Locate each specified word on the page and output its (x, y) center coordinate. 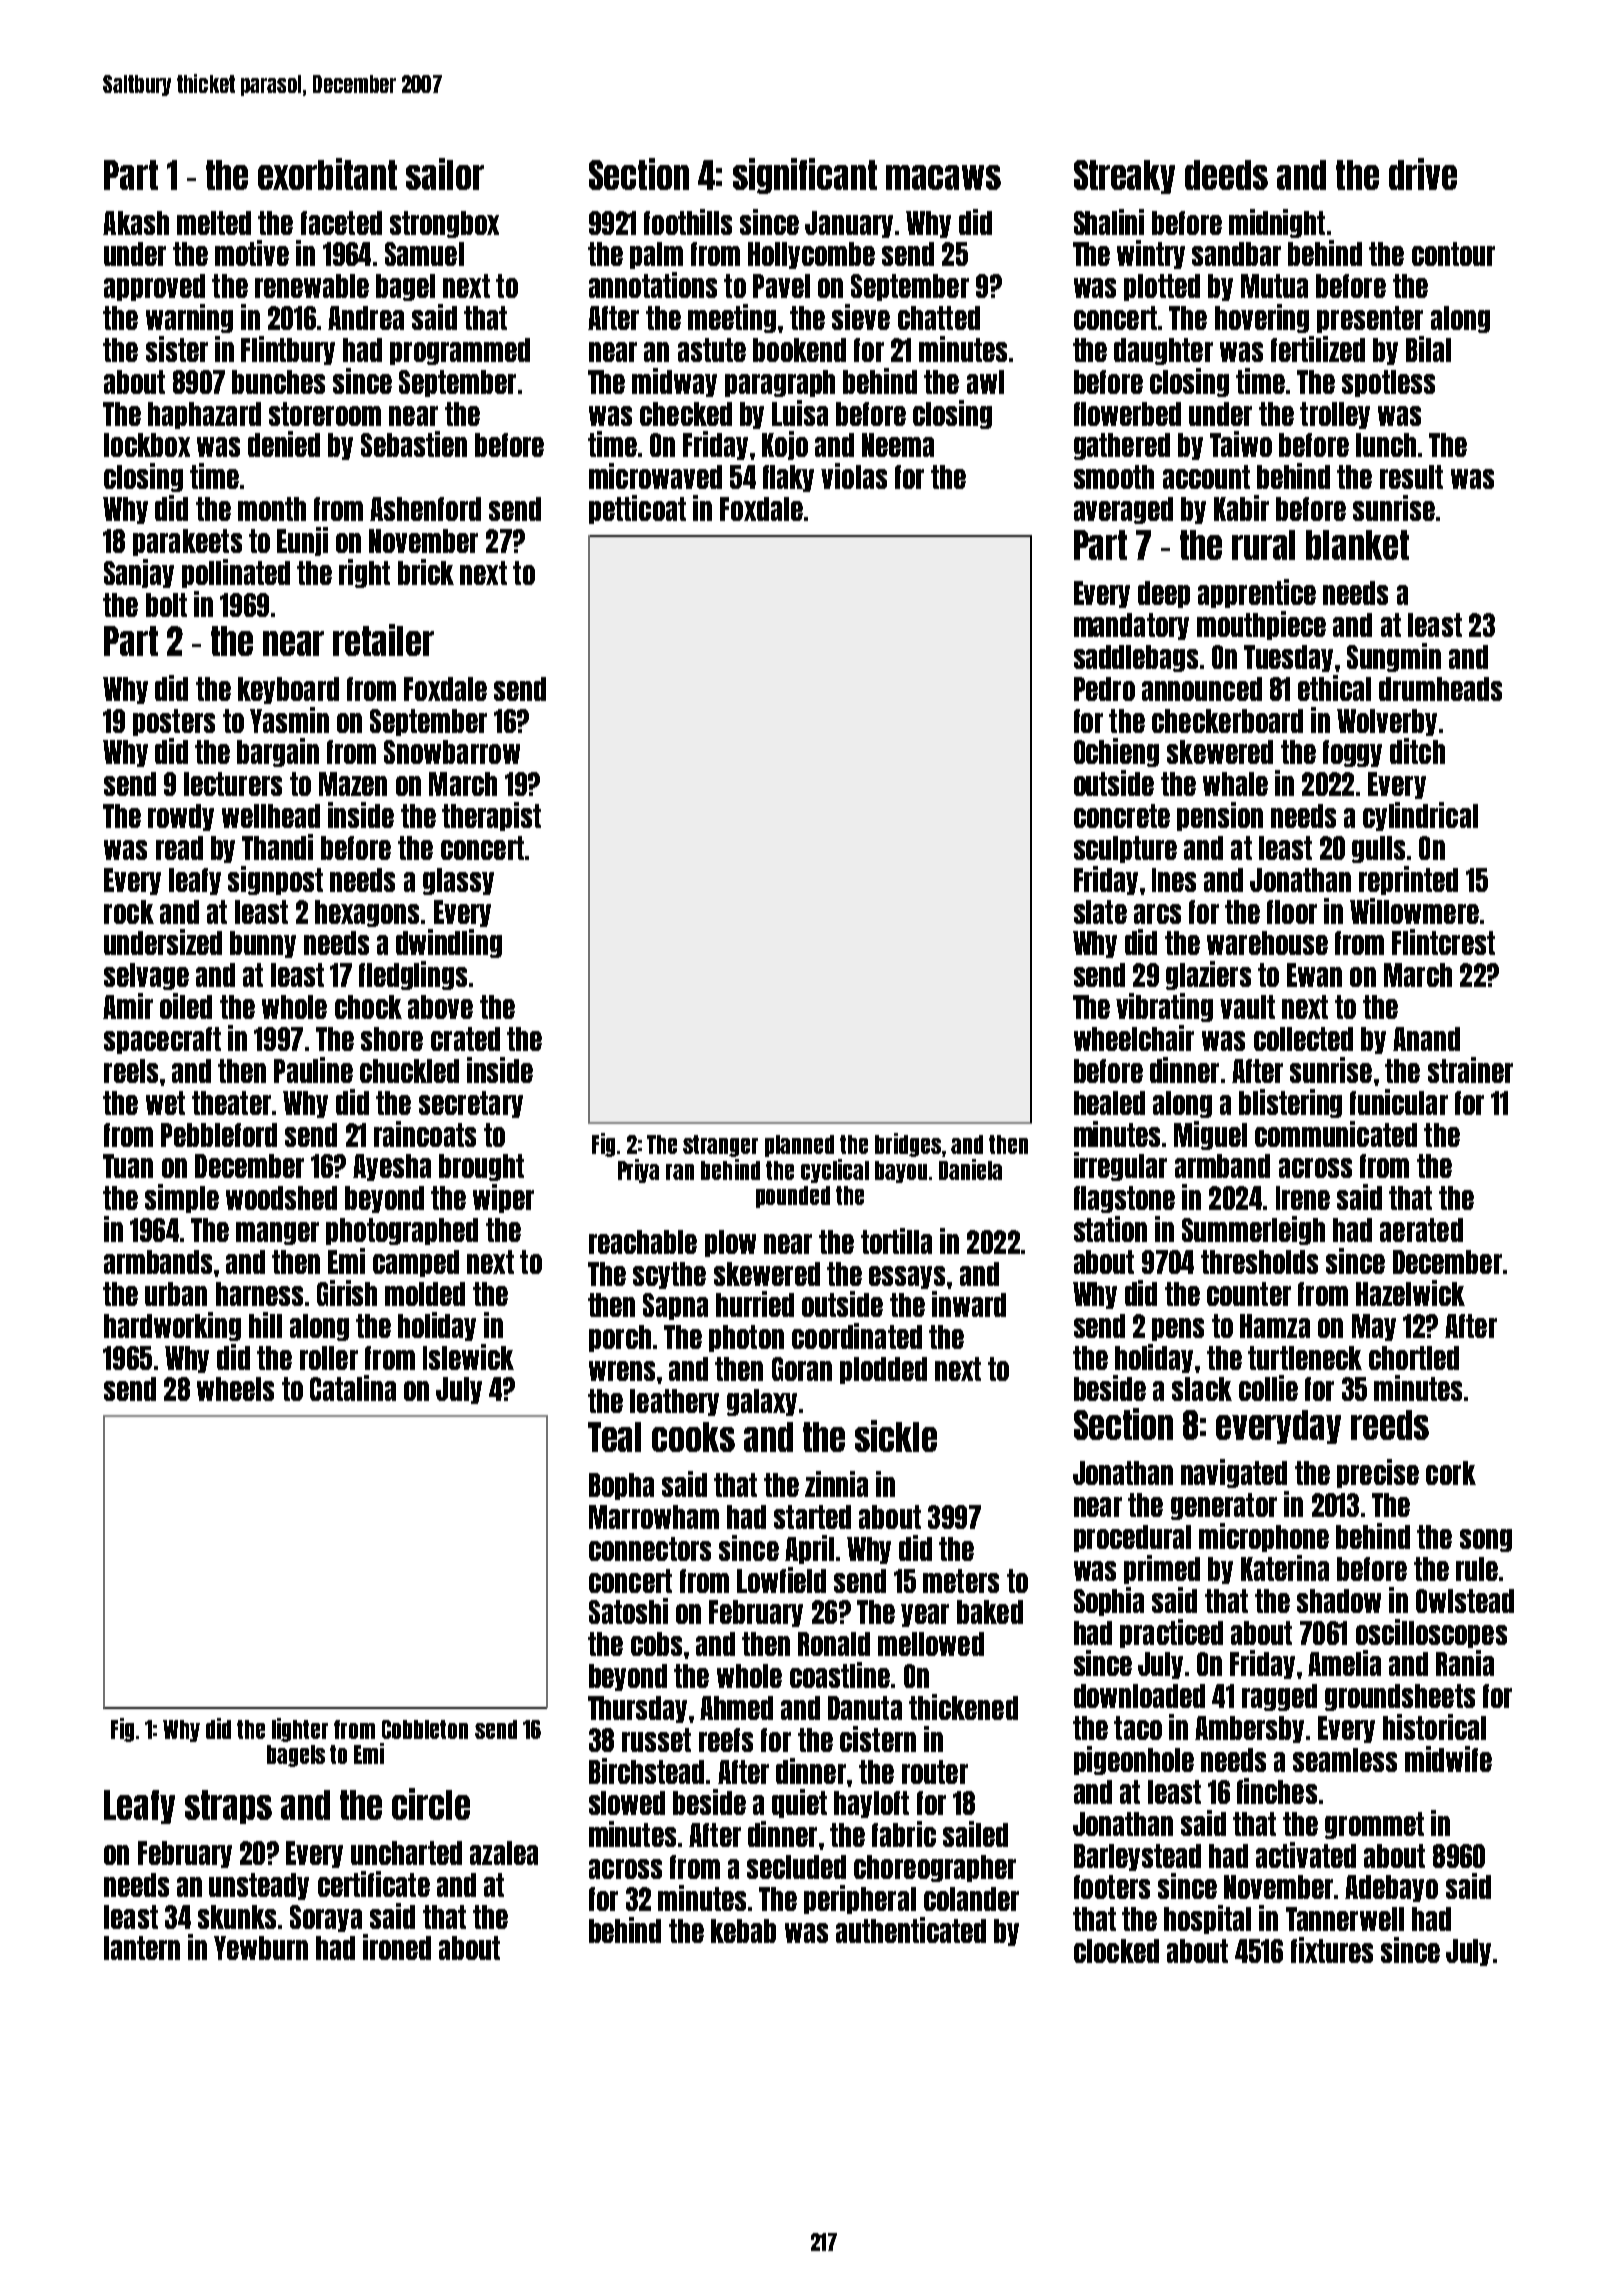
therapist (491, 816)
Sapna (675, 1306)
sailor (445, 174)
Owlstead (1465, 1601)
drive (1423, 174)
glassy (458, 881)
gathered (1122, 446)
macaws (943, 177)
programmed (460, 351)
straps (228, 1807)
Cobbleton (425, 1729)
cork (1451, 1473)
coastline (840, 1675)
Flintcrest (1443, 942)
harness (259, 1294)
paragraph (780, 383)
